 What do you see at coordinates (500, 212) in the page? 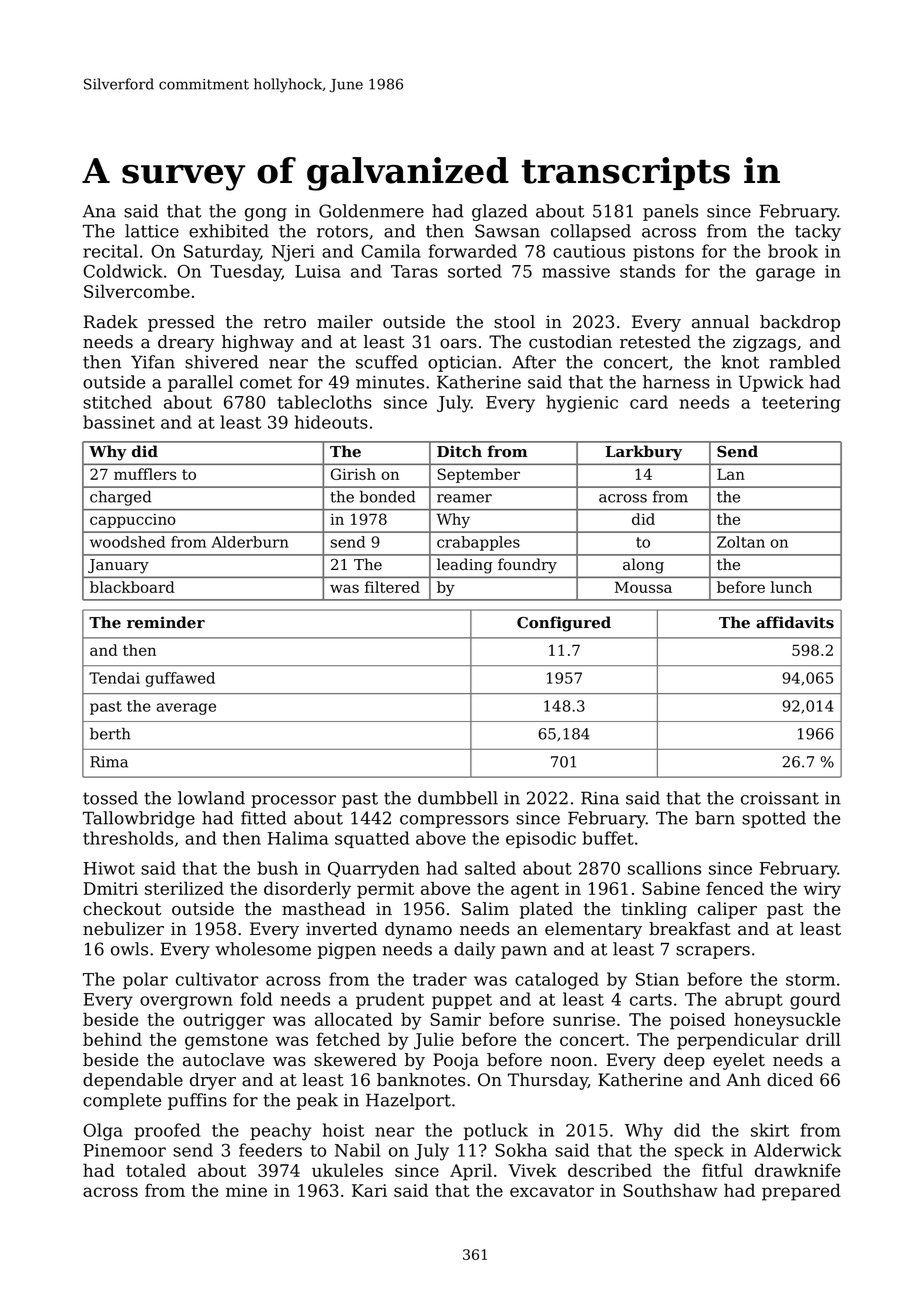
I see `glazed` at bounding box center [500, 212].
